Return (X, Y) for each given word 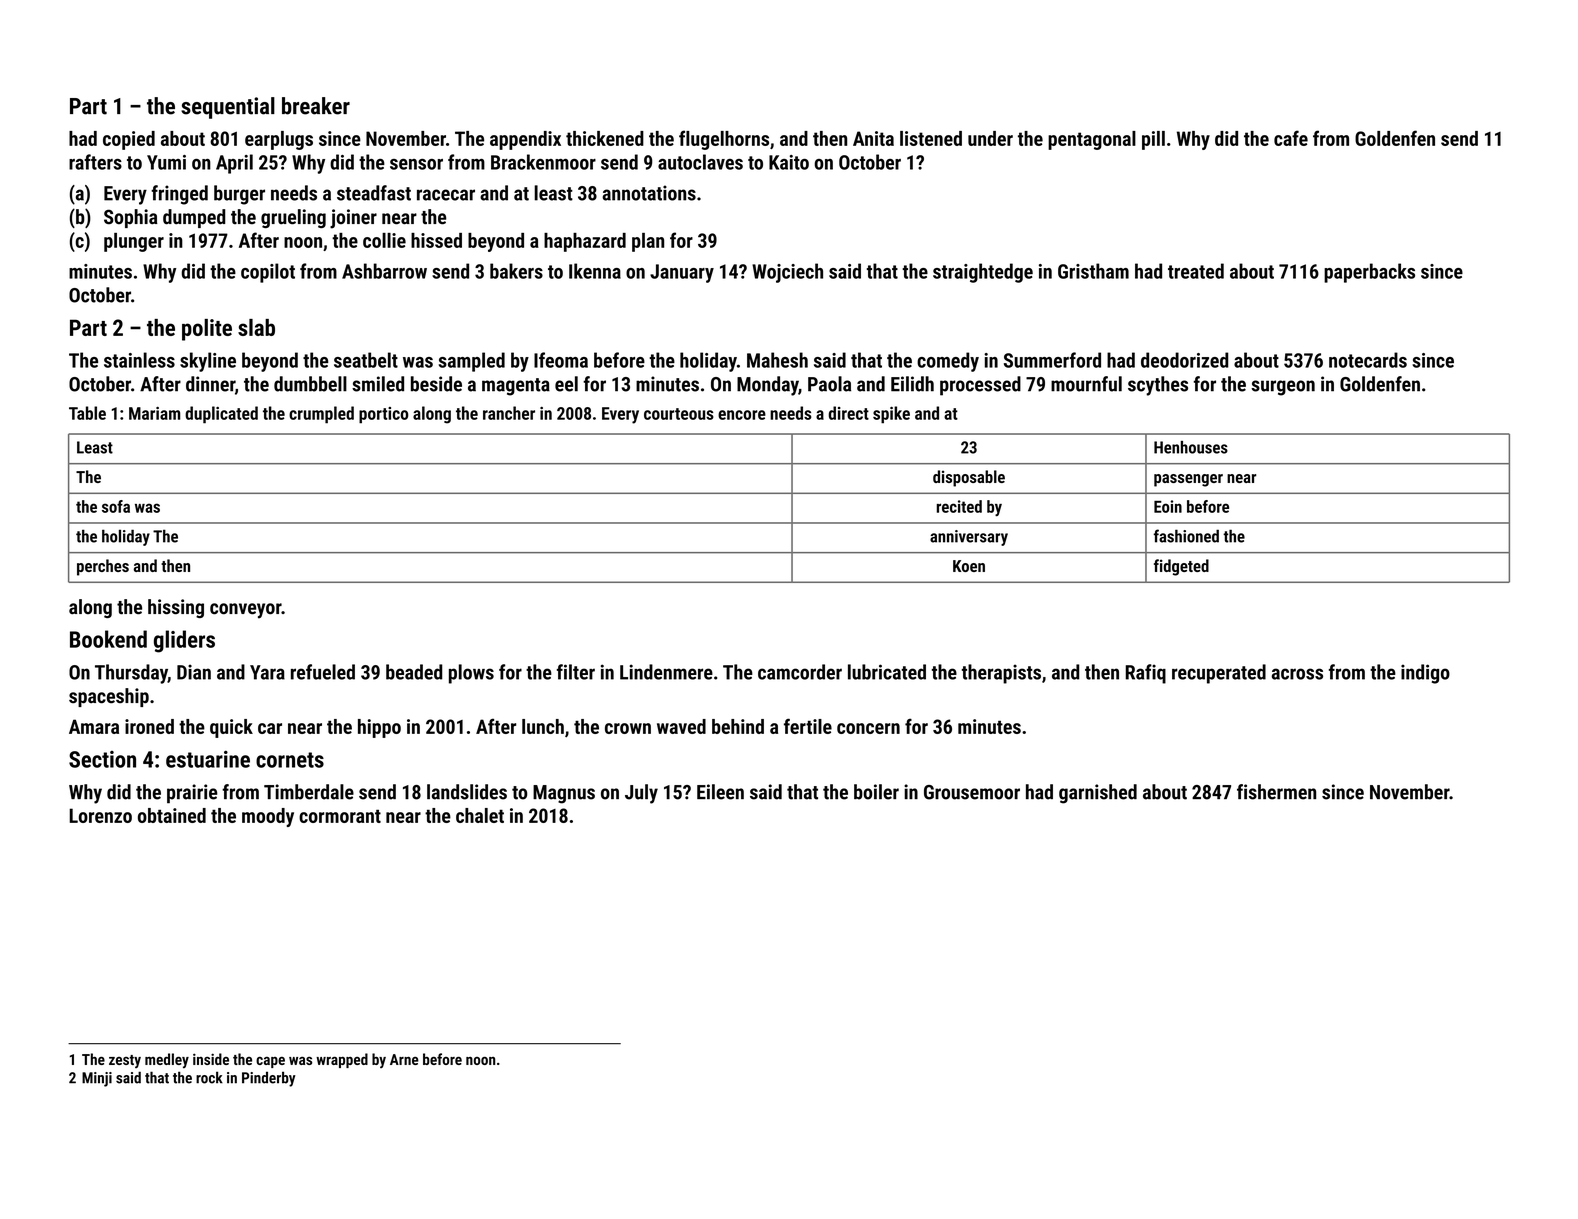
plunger (134, 242)
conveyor (245, 611)
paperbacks (1369, 273)
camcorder (800, 672)
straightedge (983, 273)
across (1297, 674)
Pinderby (269, 1079)
